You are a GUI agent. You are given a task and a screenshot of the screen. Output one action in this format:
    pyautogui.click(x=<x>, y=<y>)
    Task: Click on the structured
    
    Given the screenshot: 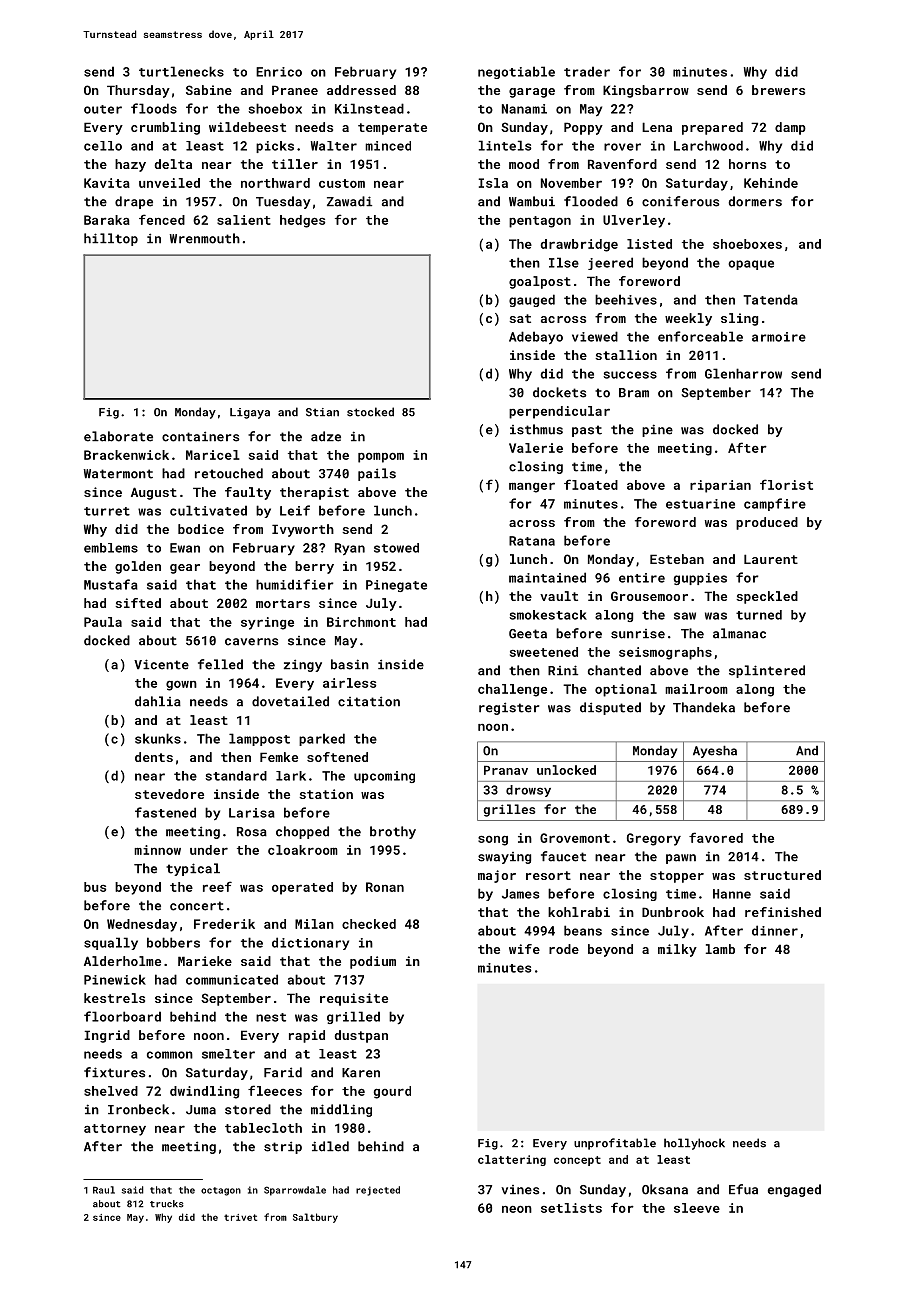 What is the action you would take?
    pyautogui.click(x=782, y=875)
